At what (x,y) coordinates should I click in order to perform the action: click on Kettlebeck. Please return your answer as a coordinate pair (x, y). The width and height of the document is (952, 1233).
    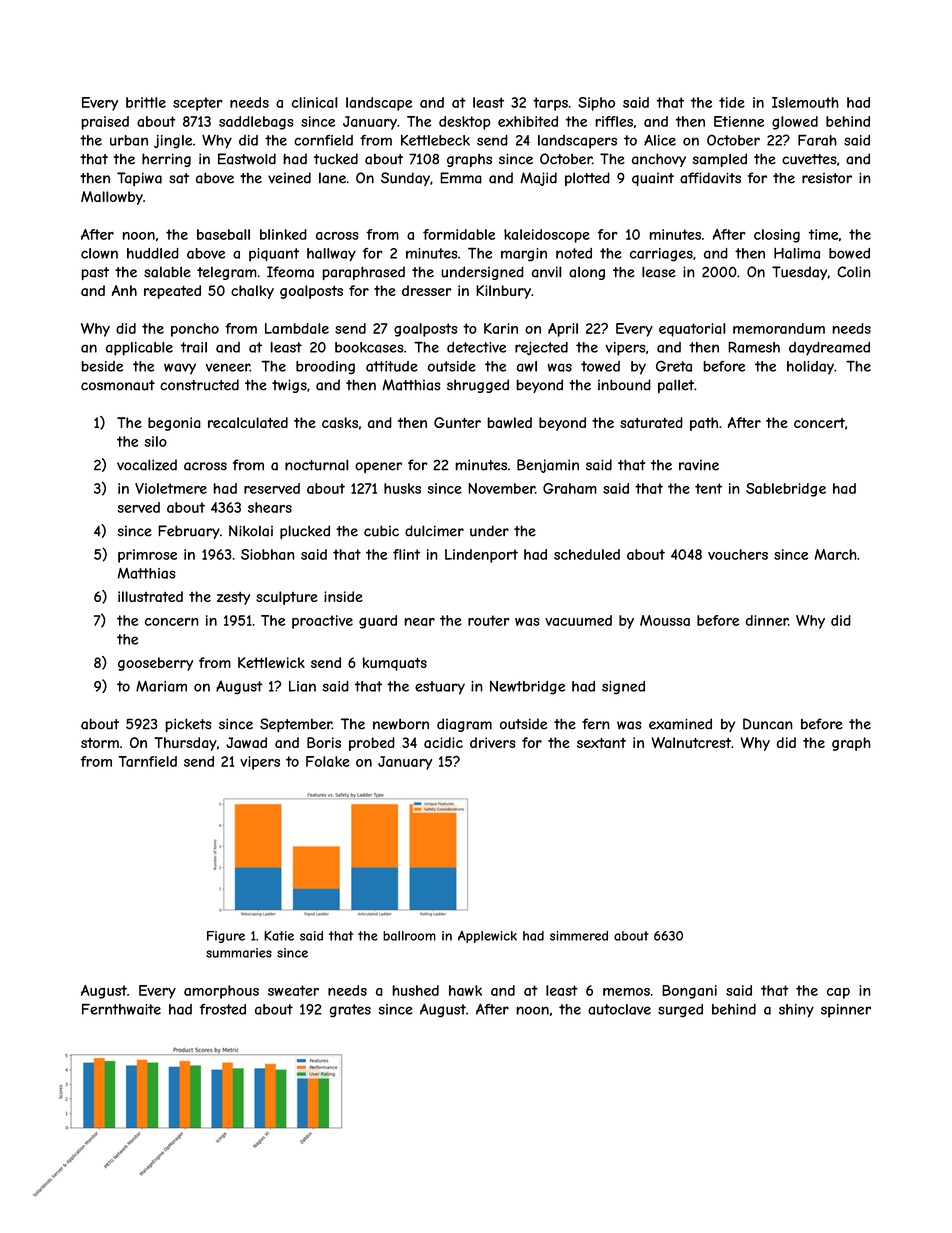
    Looking at the image, I should click on (435, 140).
